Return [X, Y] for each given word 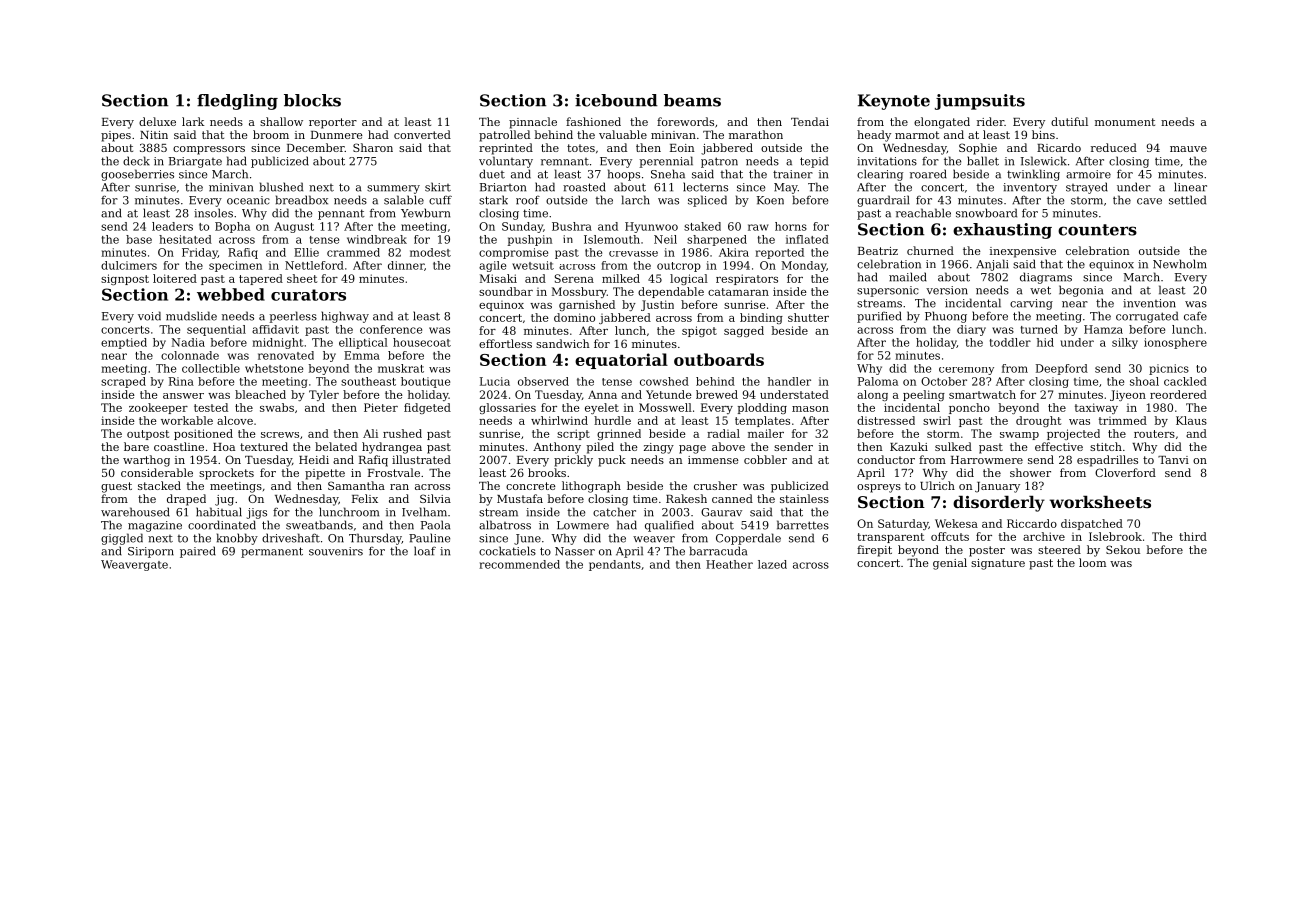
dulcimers [129, 265]
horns [791, 226]
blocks [312, 100]
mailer [766, 433]
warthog [146, 461]
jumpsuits [980, 102]
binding [761, 318]
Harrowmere [987, 460]
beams [692, 100]
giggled [122, 539]
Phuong [946, 317]
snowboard [986, 213]
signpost [125, 279]
